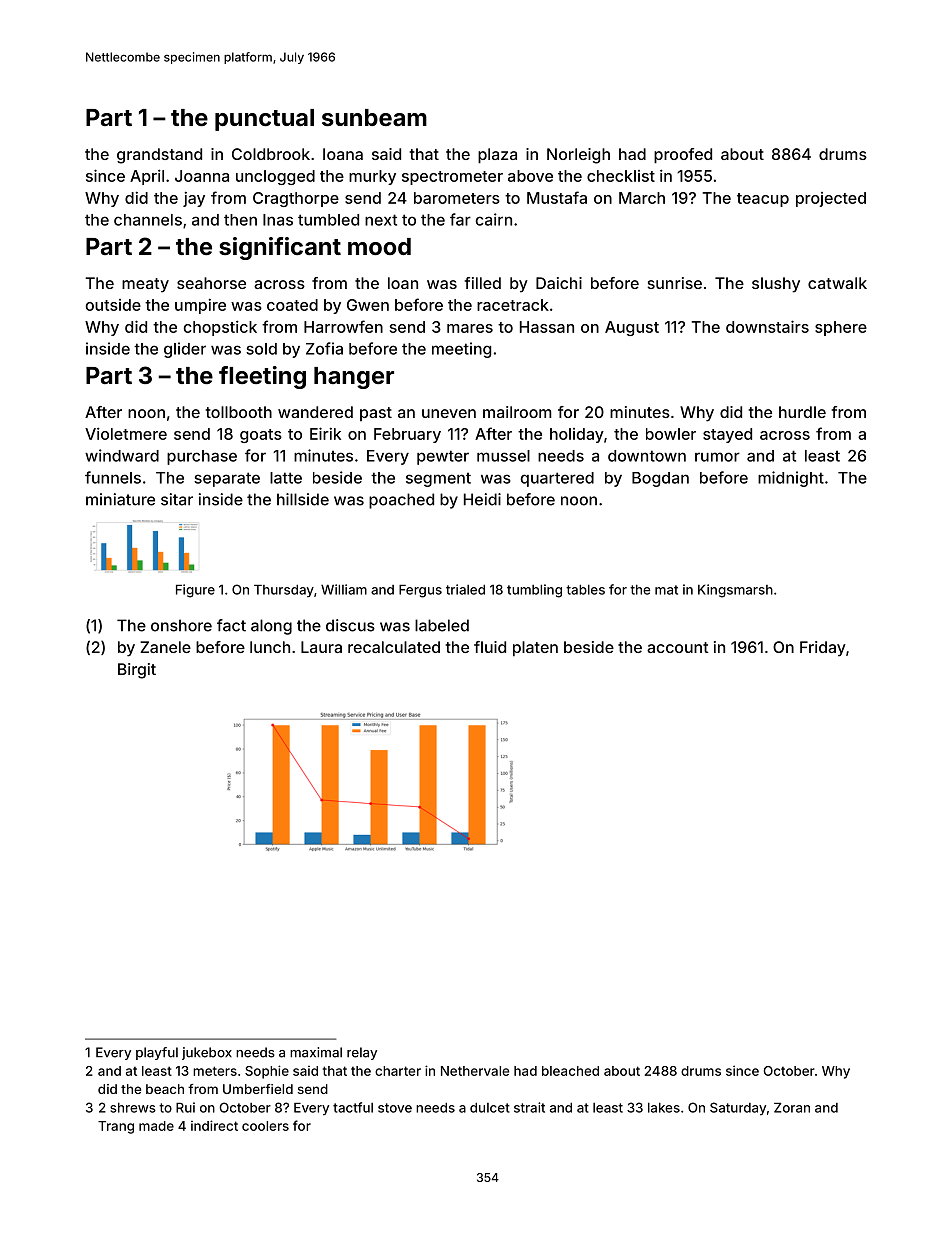  Describe the element at coordinates (395, 1108) in the document. I see `stove` at that location.
